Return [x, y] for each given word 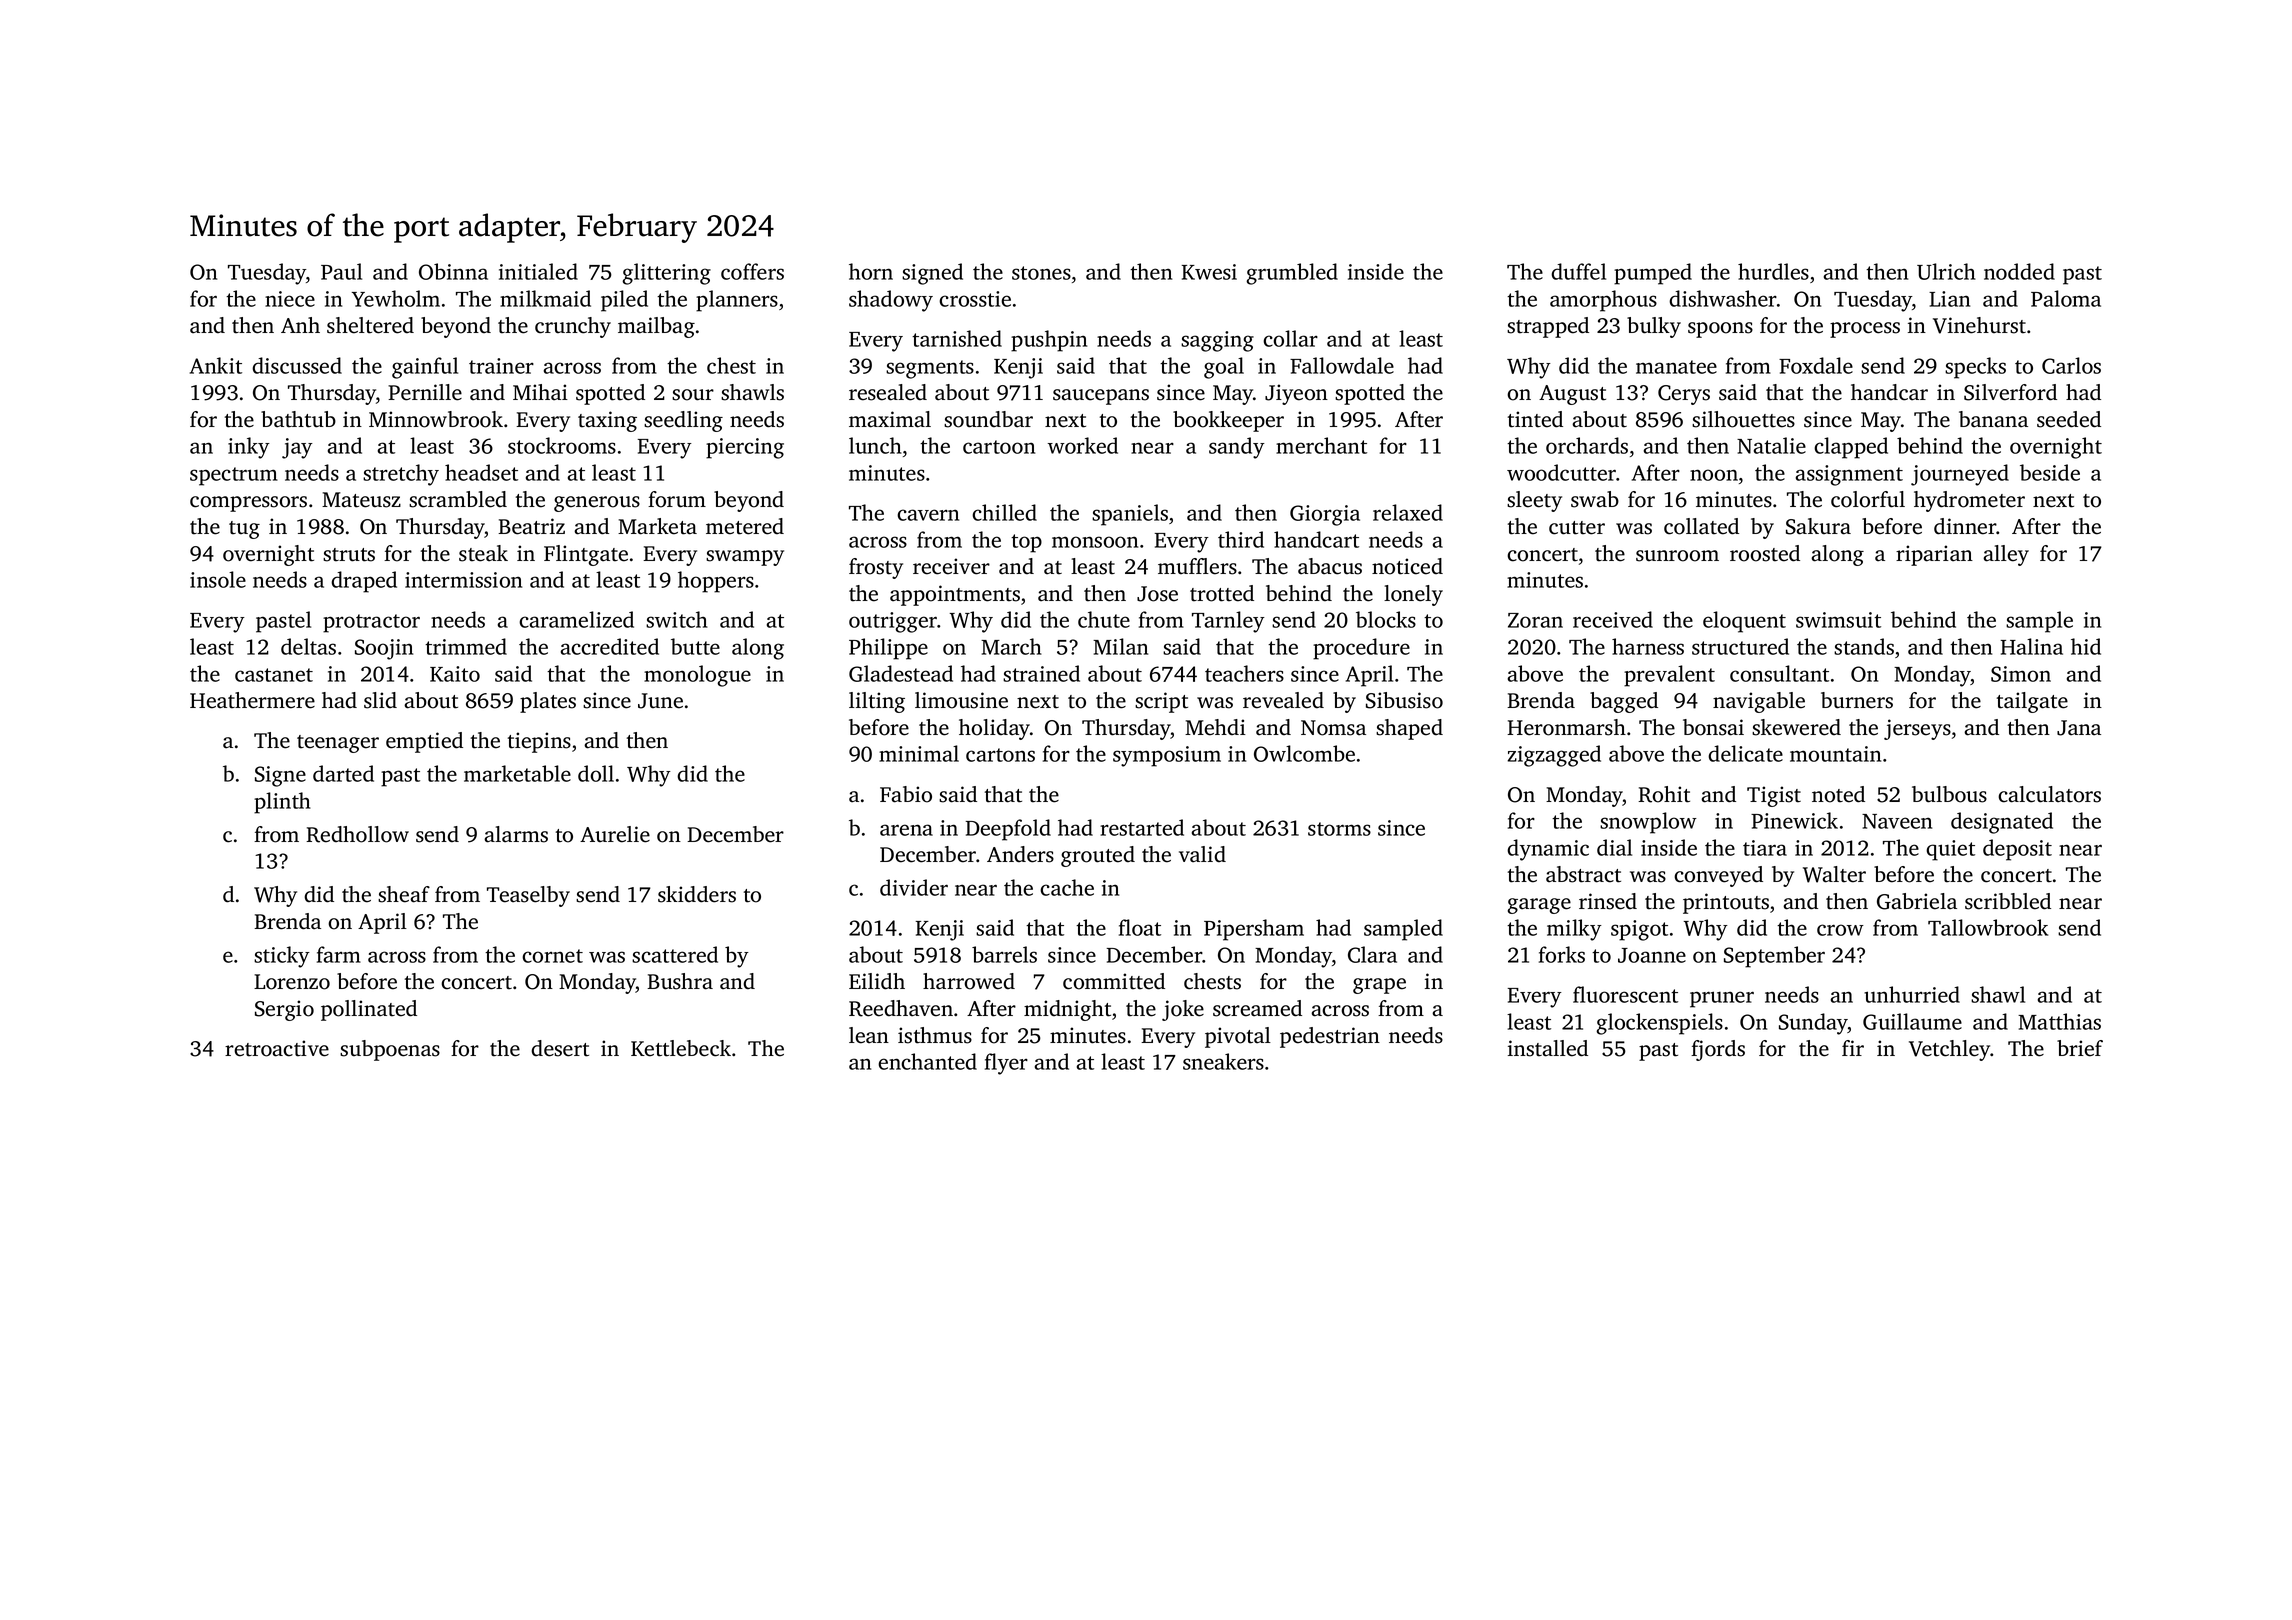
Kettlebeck [681, 1048]
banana [1993, 419]
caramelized [576, 619]
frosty [876, 568]
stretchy [401, 475]
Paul [341, 271]
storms [1339, 829]
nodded [2019, 271]
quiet [1950, 850]
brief [2080, 1048]
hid [2086, 646]
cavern [928, 515]
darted [343, 773]
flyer [1006, 1064]
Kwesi [1209, 272]
